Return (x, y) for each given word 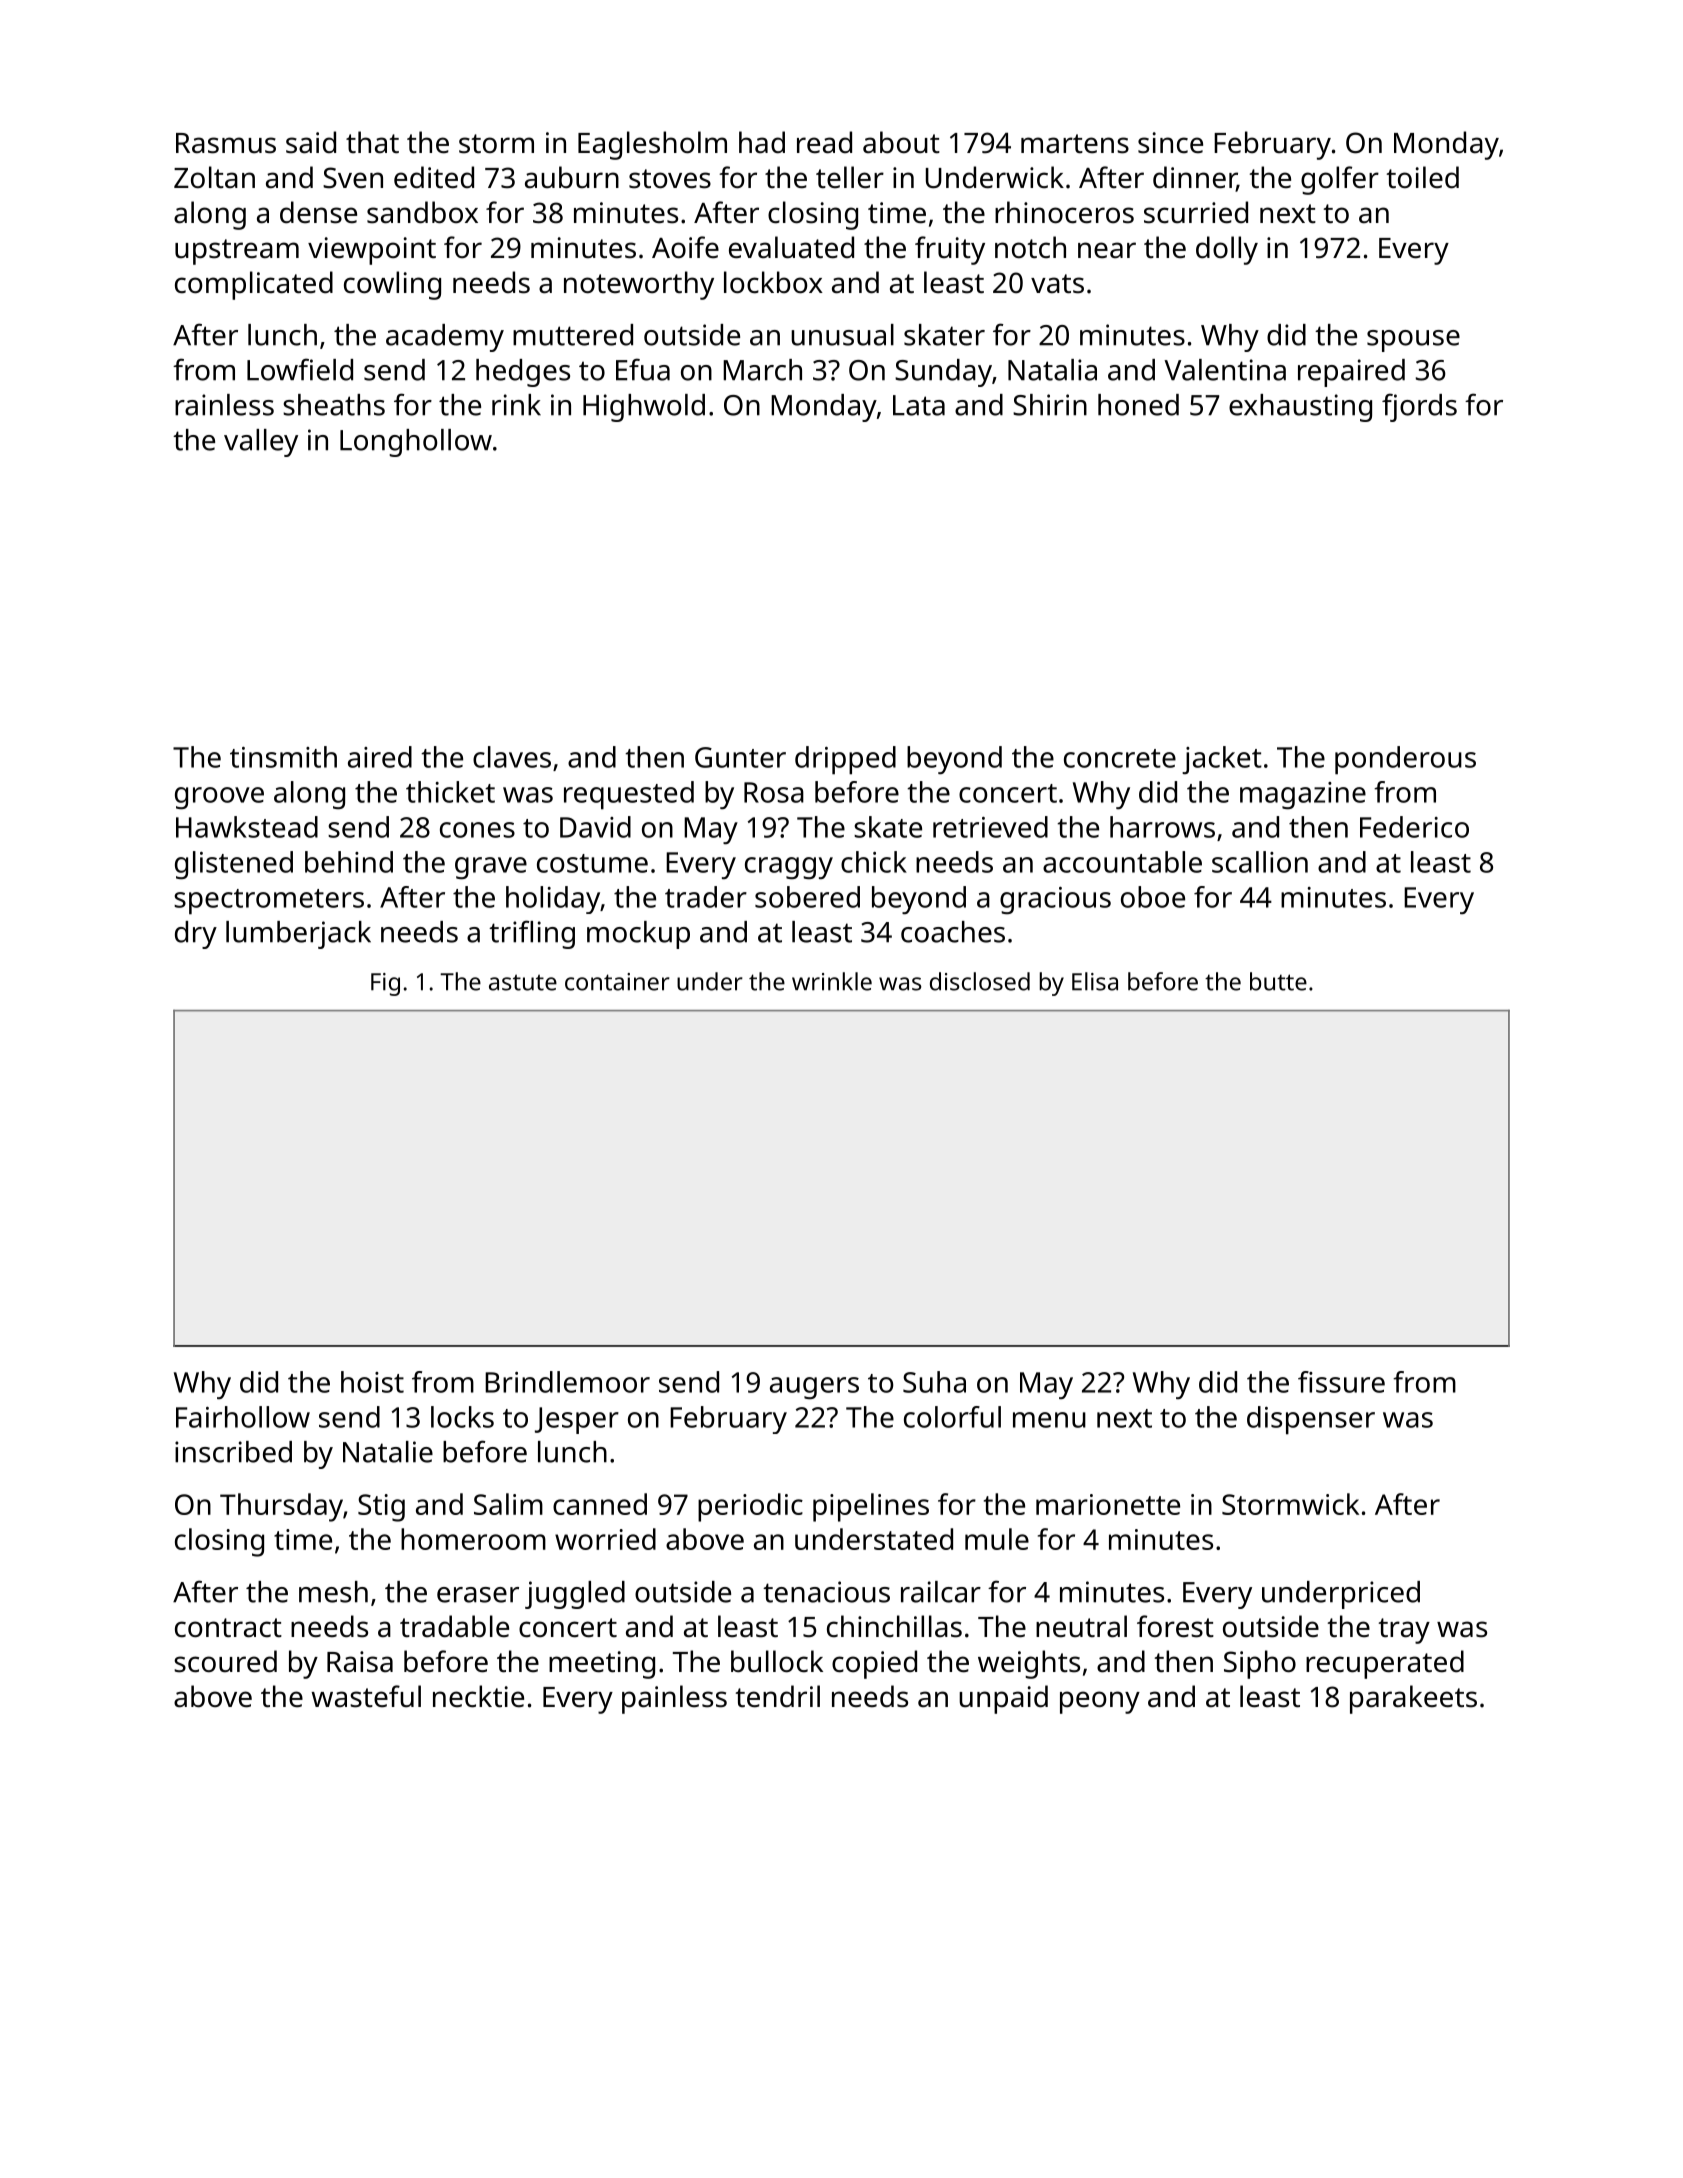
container (617, 982)
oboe (1153, 897)
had (762, 142)
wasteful (366, 1696)
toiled (1423, 177)
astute (523, 982)
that (372, 142)
